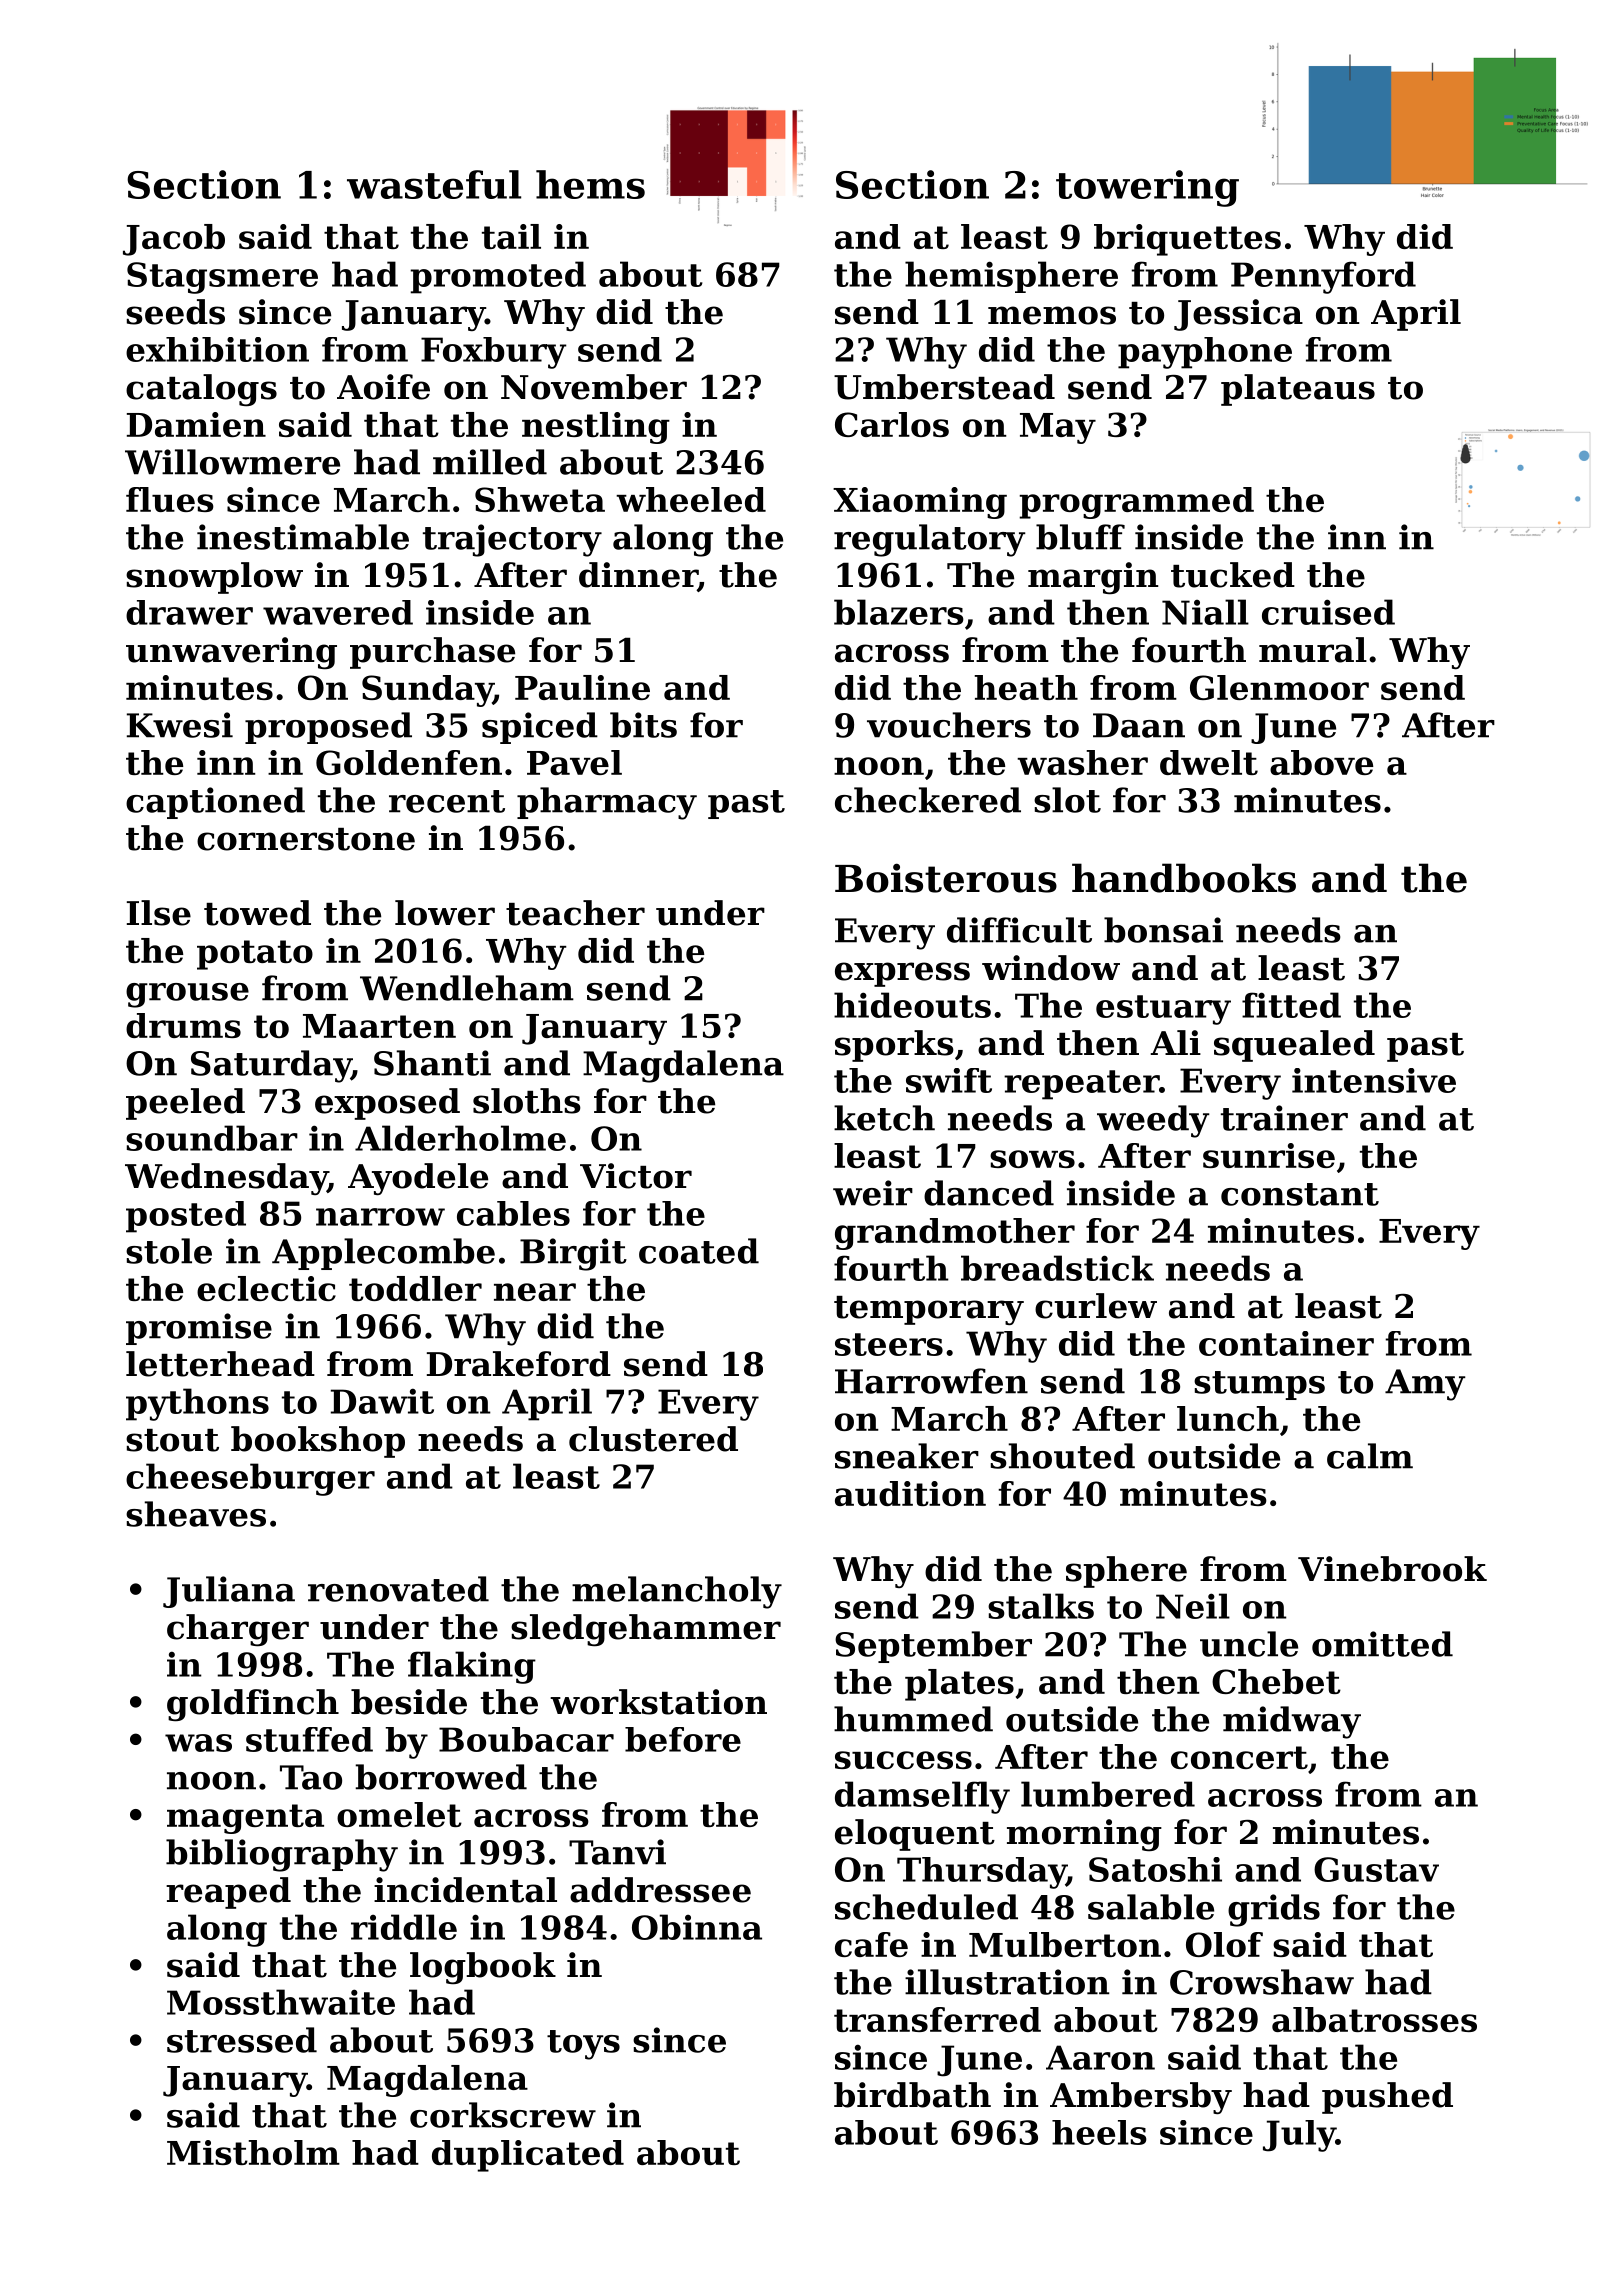  I want to click on towering, so click(1147, 188).
